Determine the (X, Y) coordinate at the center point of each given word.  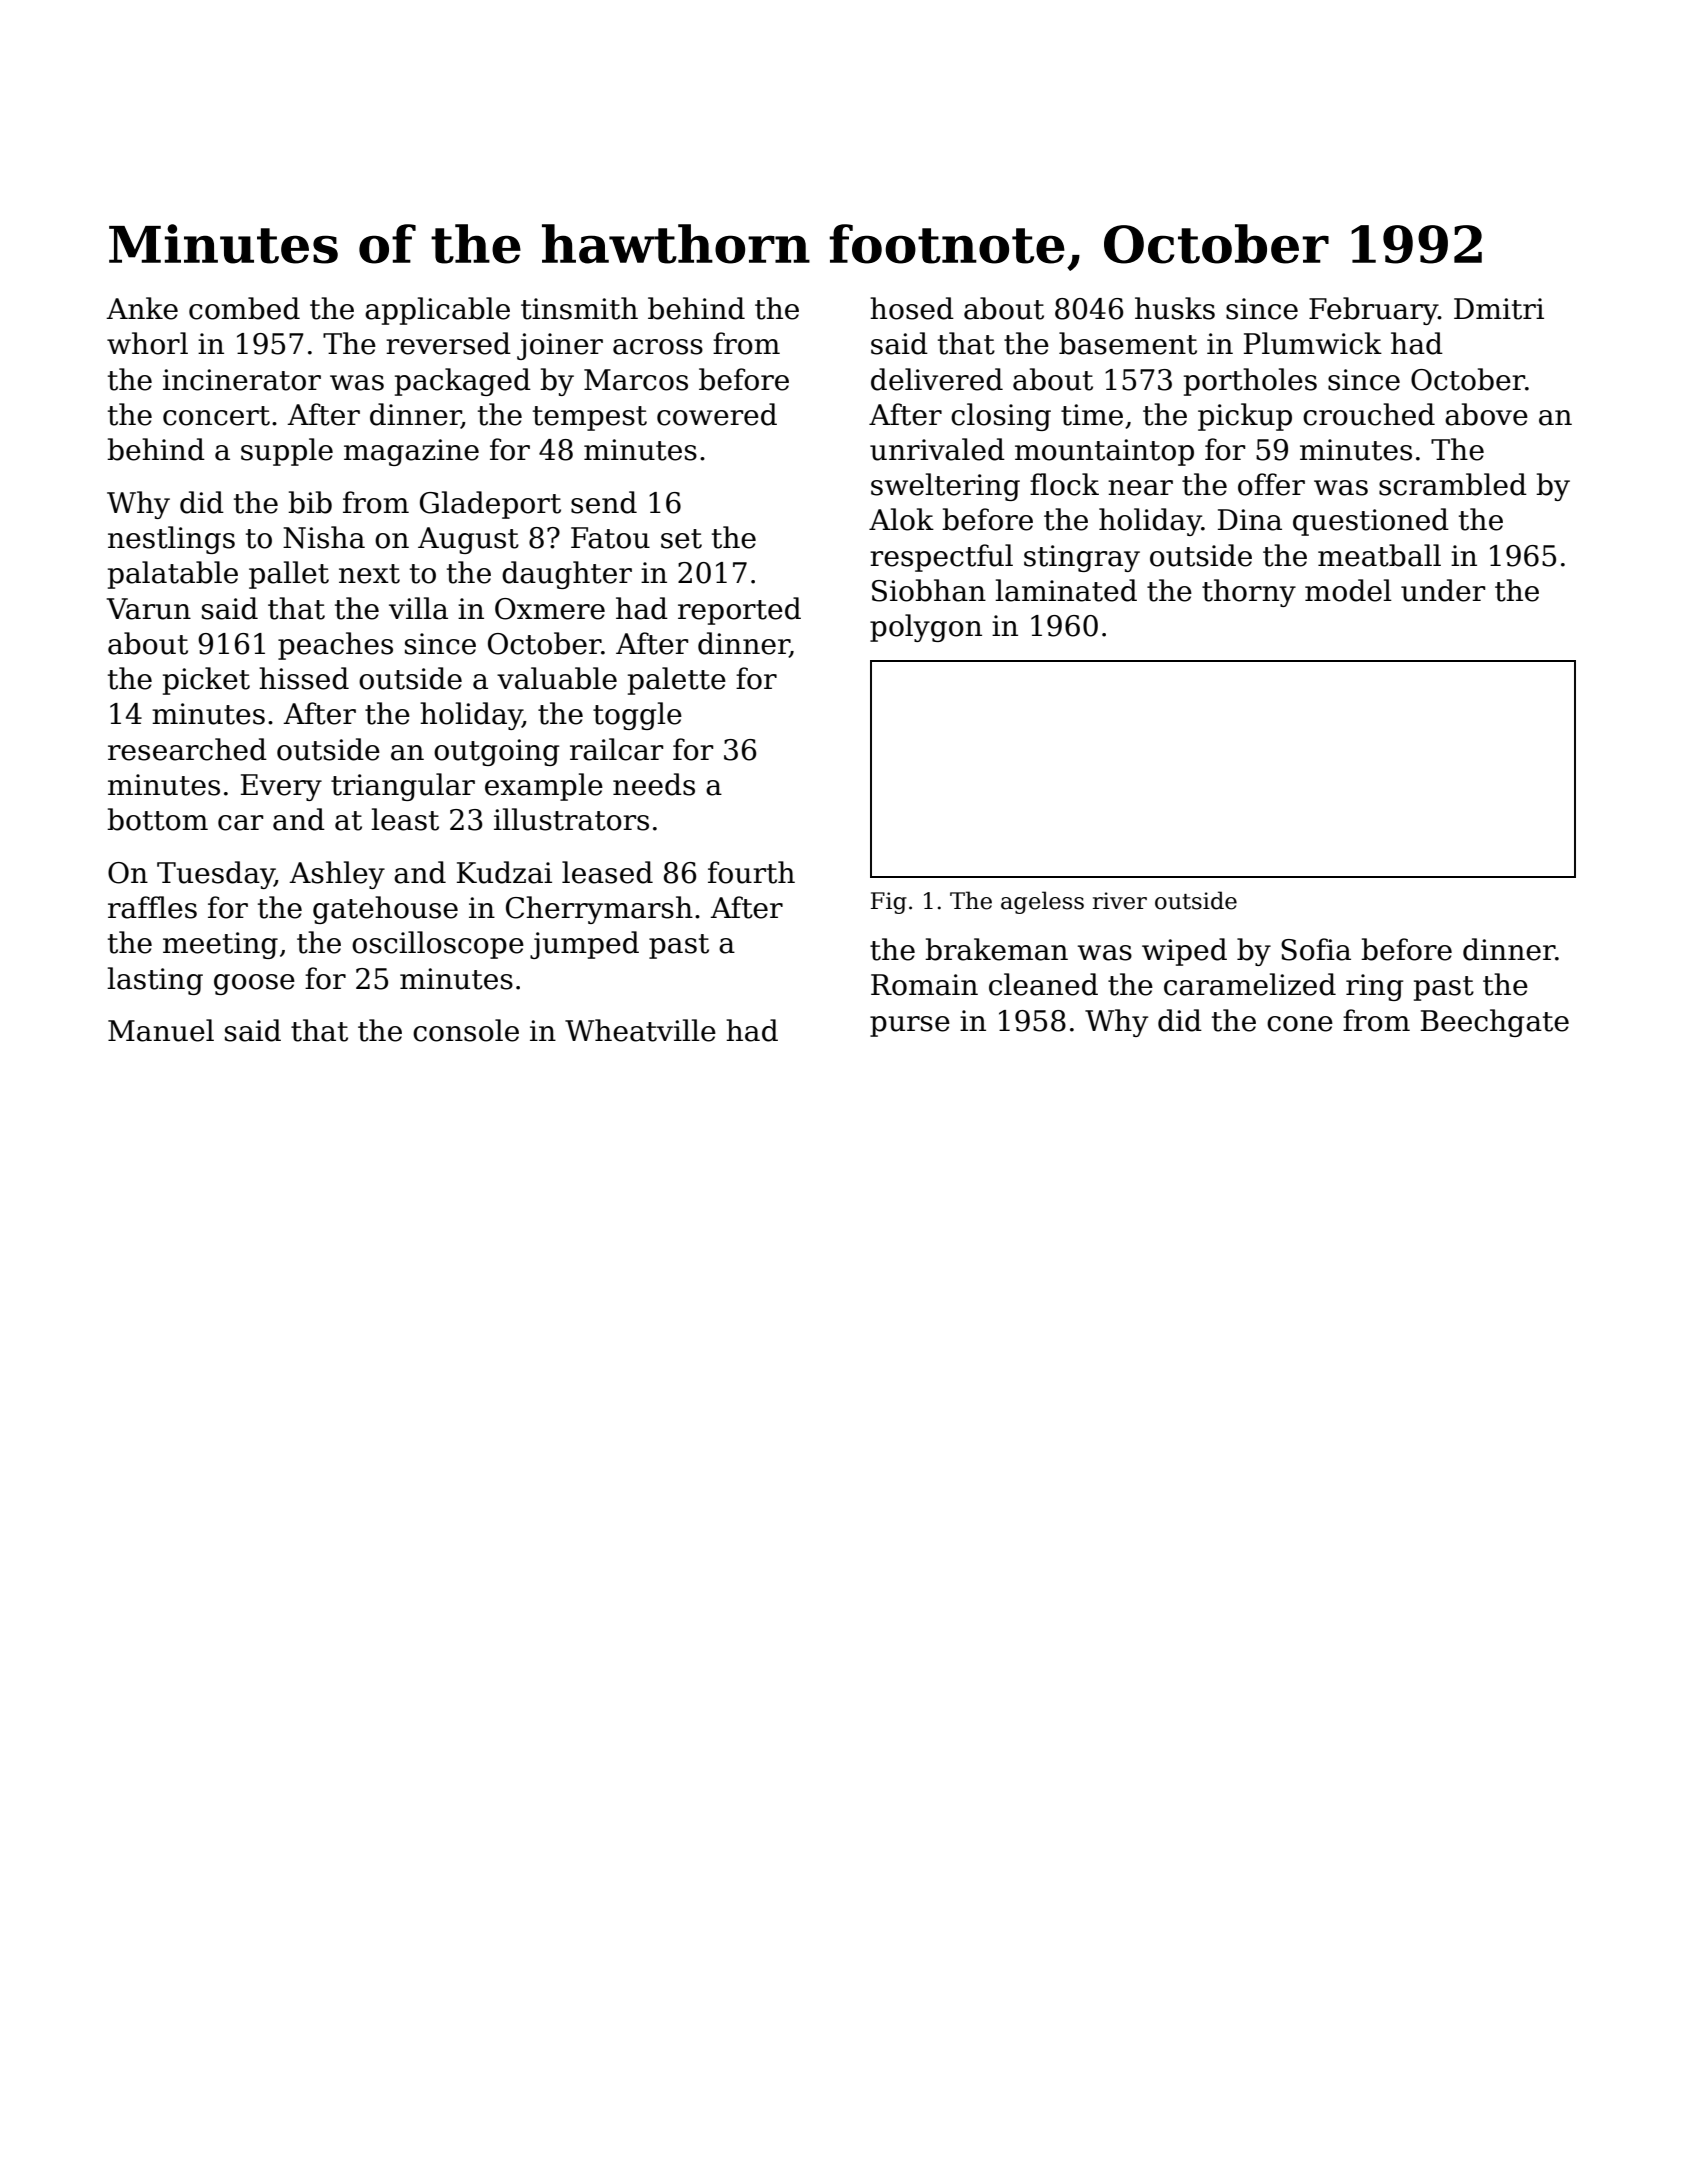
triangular (403, 787)
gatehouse (385, 910)
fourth (751, 872)
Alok (901, 519)
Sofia (1316, 949)
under (1443, 590)
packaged (463, 382)
